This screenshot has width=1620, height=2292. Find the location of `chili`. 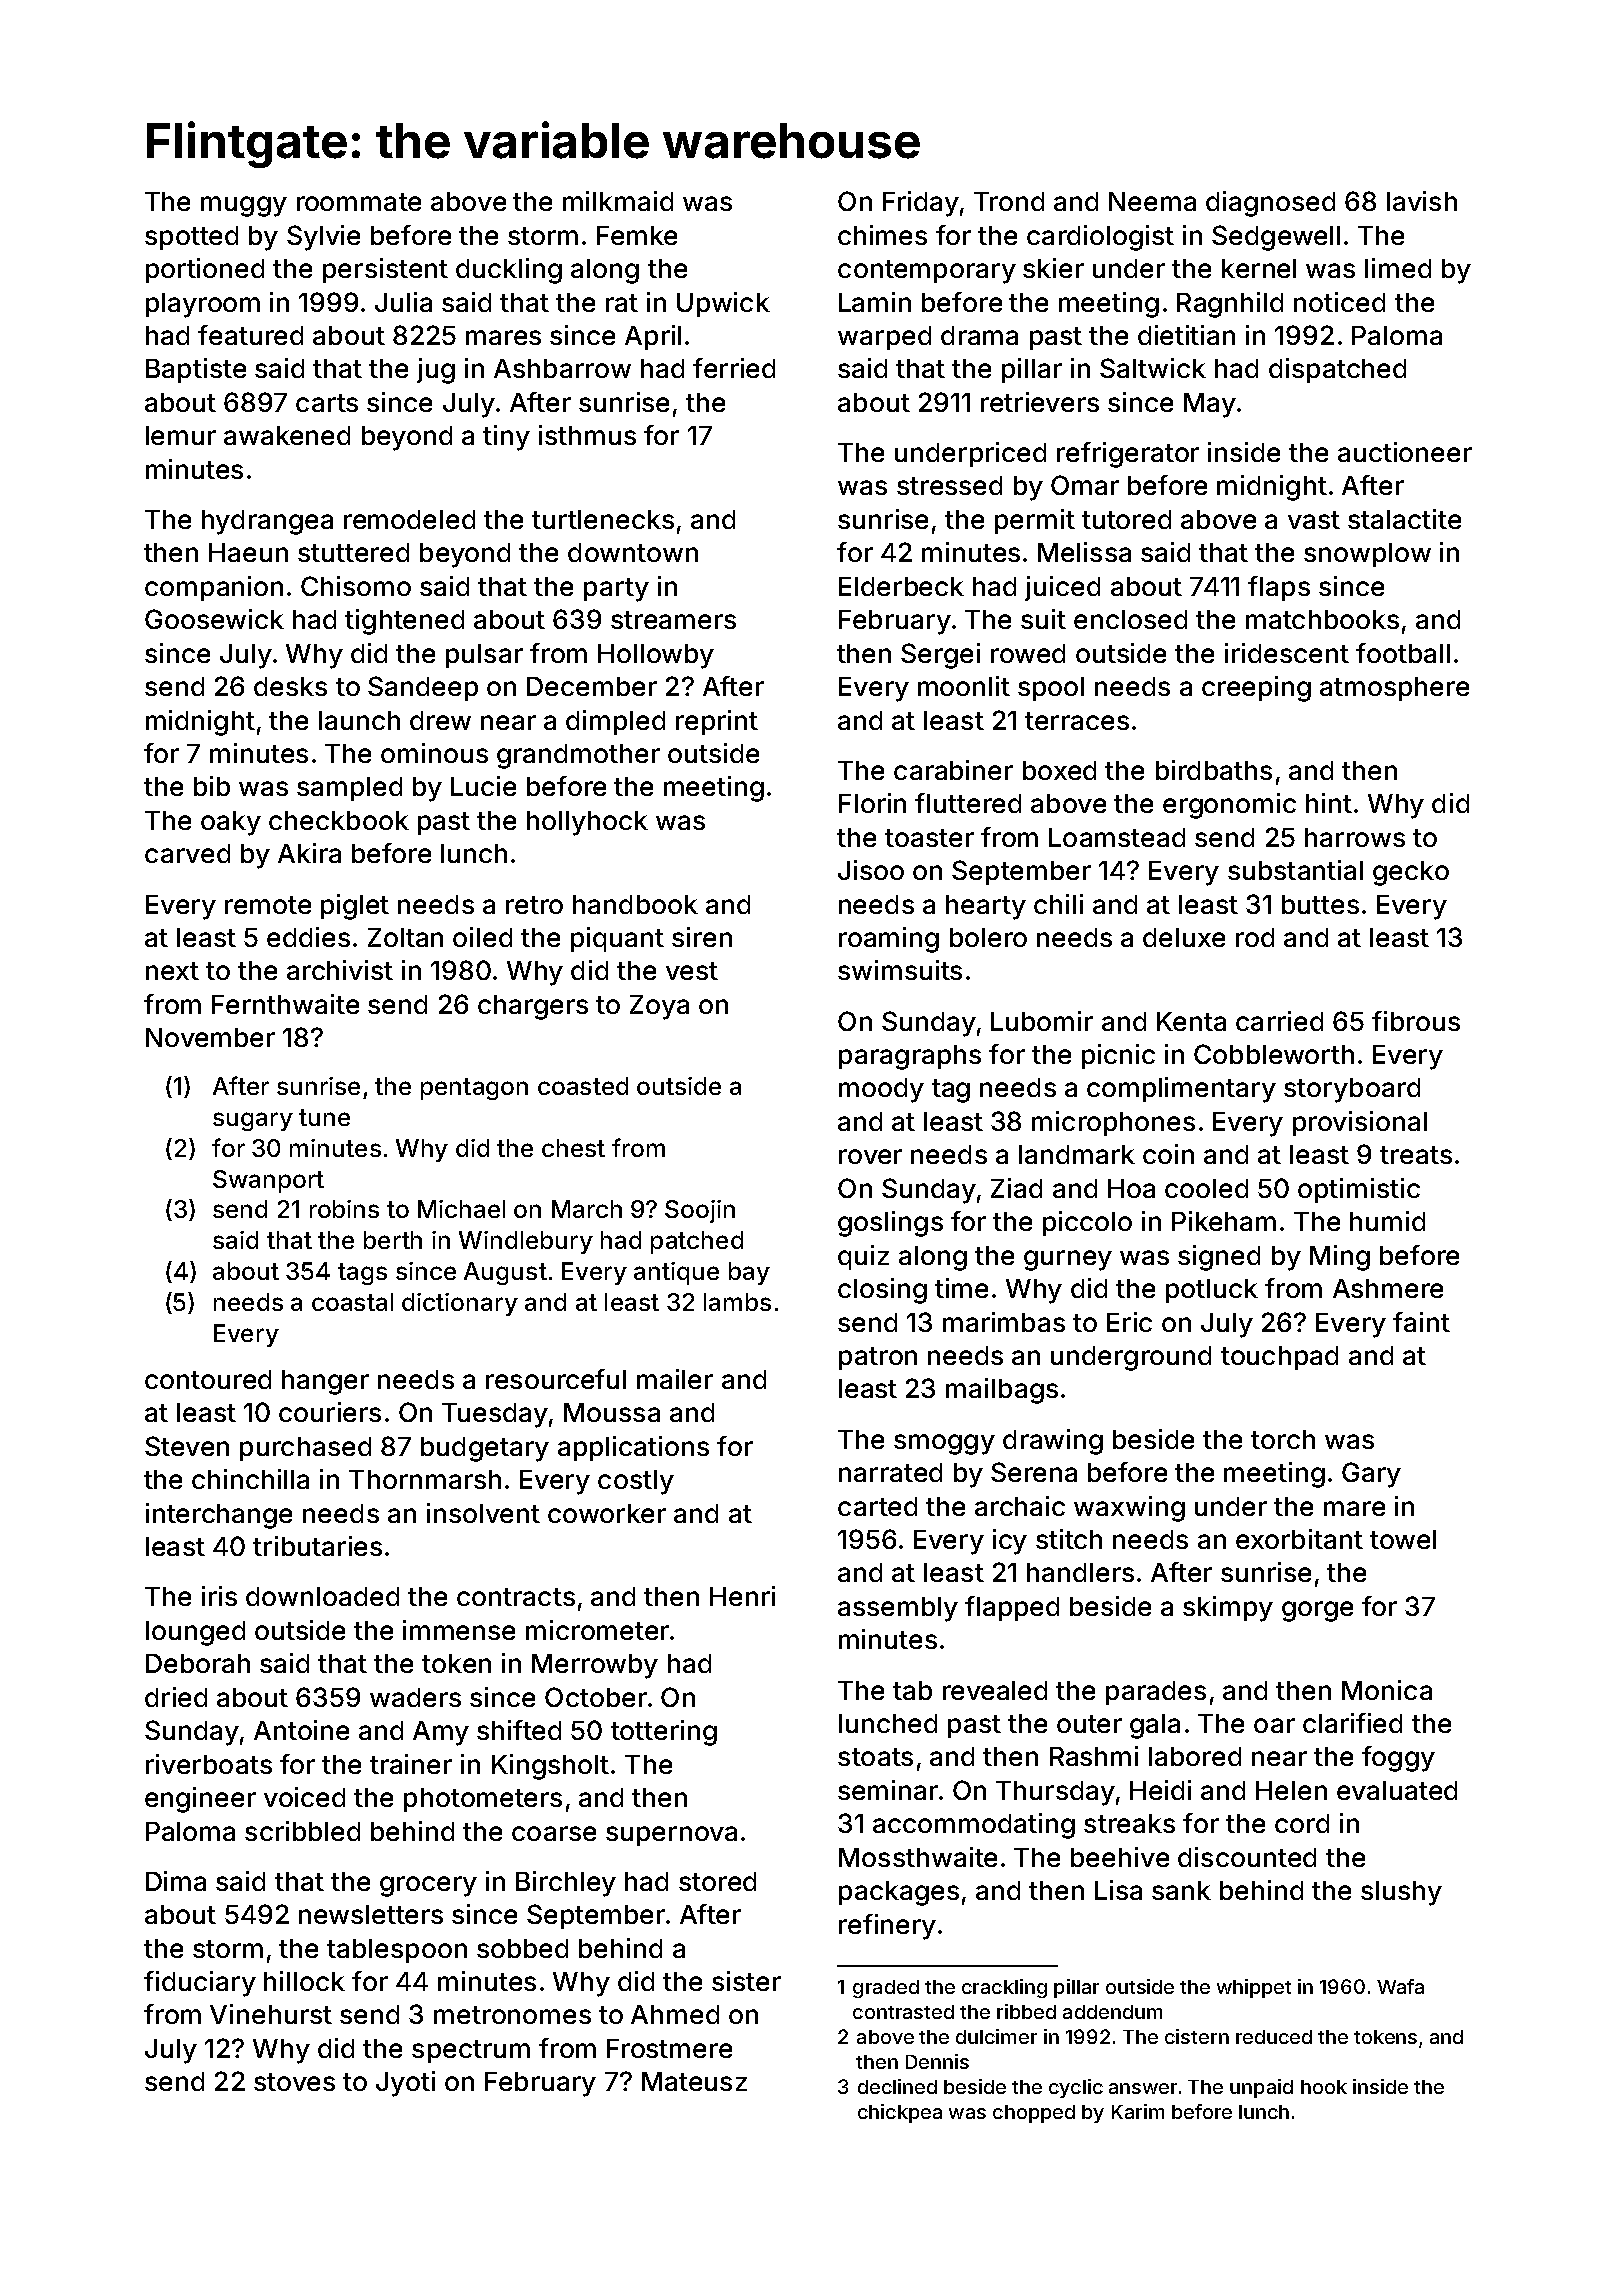

chili is located at coordinates (1058, 904).
